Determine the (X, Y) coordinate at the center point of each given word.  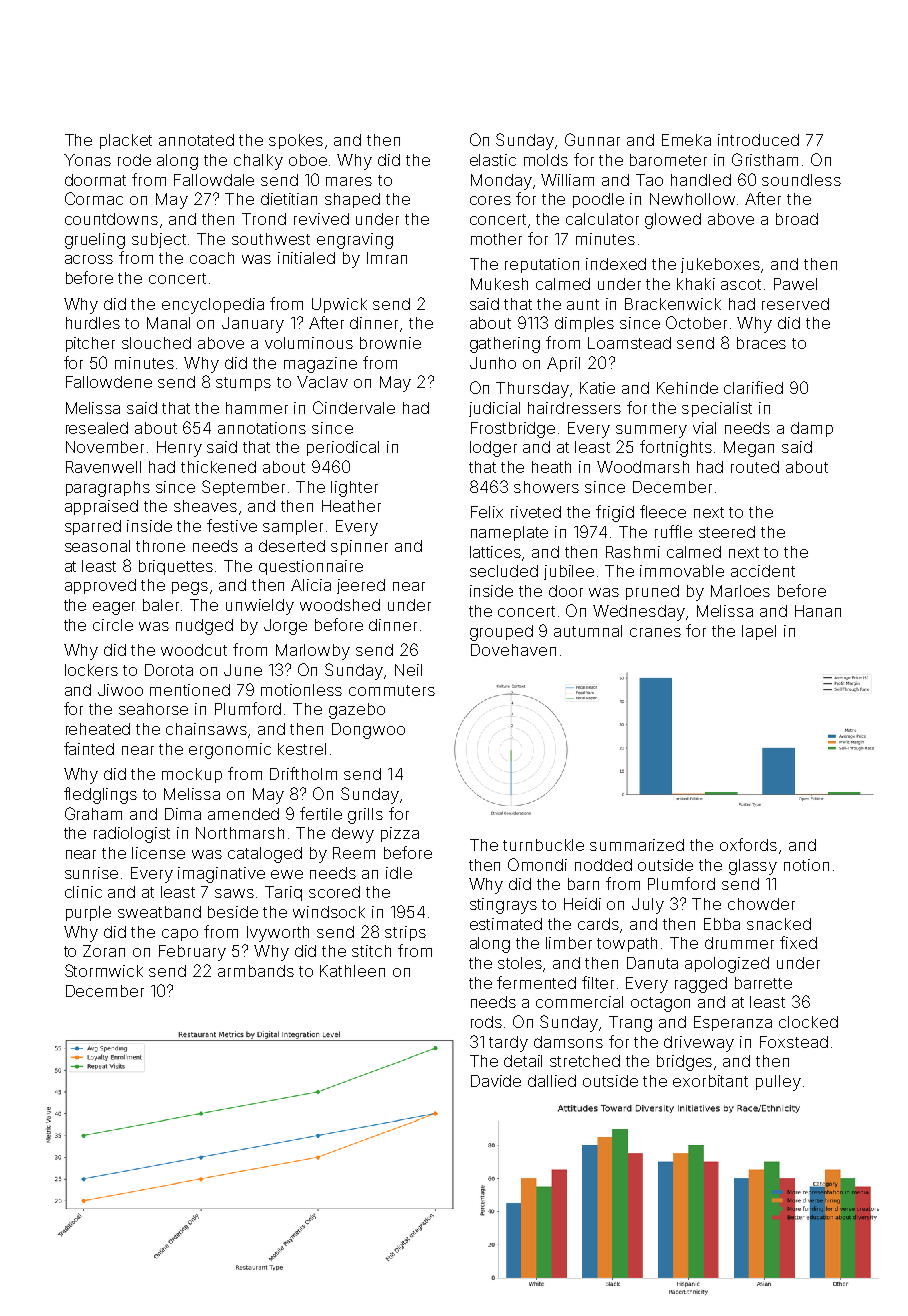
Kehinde (687, 388)
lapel (759, 632)
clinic (83, 892)
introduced (758, 140)
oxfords (748, 844)
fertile (321, 813)
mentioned (190, 690)
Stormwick (104, 970)
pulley (778, 1083)
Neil (408, 670)
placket (126, 141)
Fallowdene (109, 382)
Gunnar (592, 139)
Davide (496, 1081)
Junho (493, 363)
